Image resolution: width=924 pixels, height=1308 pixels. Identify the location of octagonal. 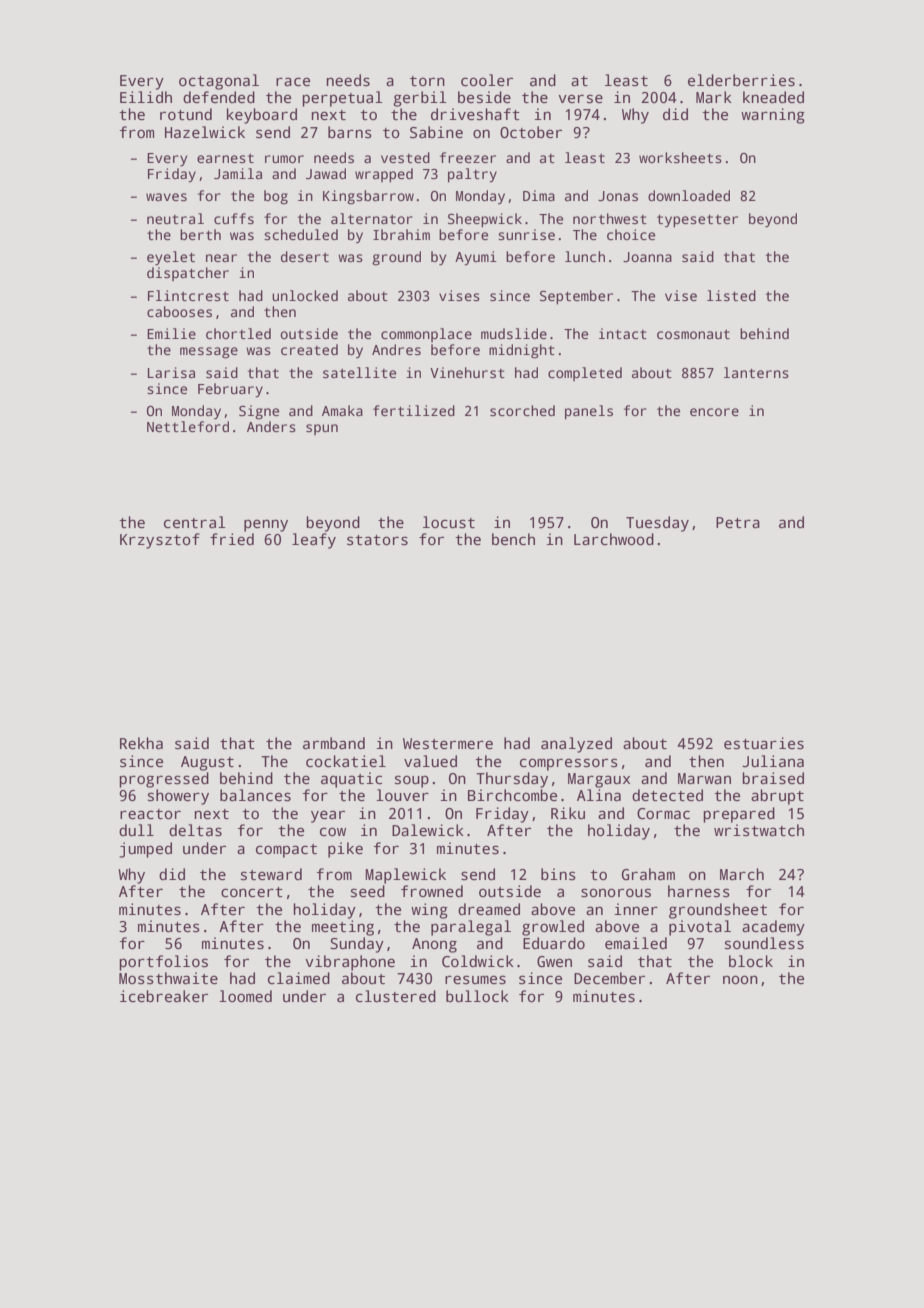
(219, 82).
